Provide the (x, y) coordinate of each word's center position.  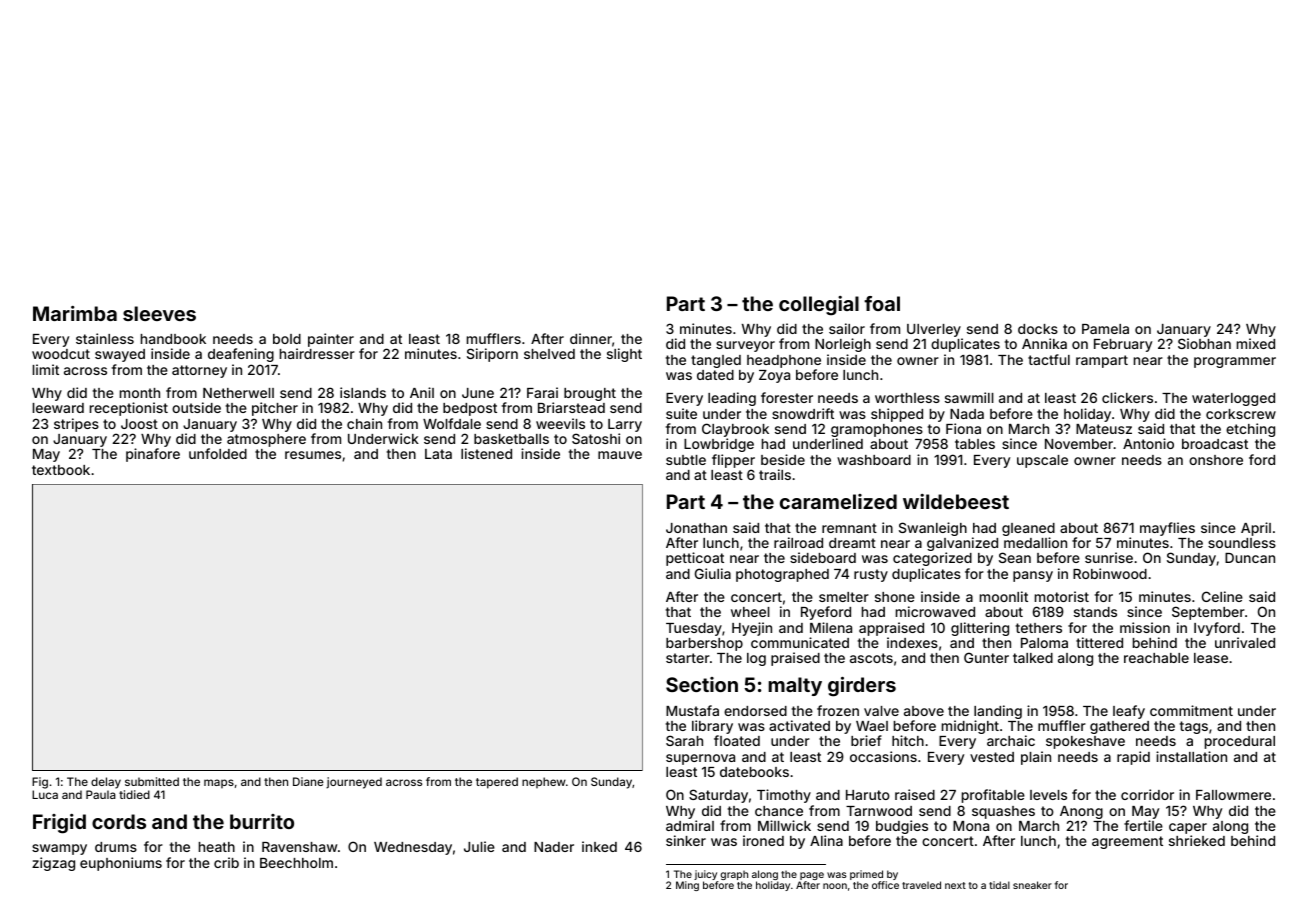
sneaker (1032, 885)
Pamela (1105, 329)
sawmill (969, 397)
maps (219, 783)
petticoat (695, 559)
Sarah (684, 740)
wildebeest (956, 501)
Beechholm (296, 863)
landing (998, 712)
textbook (61, 470)
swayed (120, 355)
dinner (591, 338)
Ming (687, 886)
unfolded (218, 453)
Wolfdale (452, 423)
